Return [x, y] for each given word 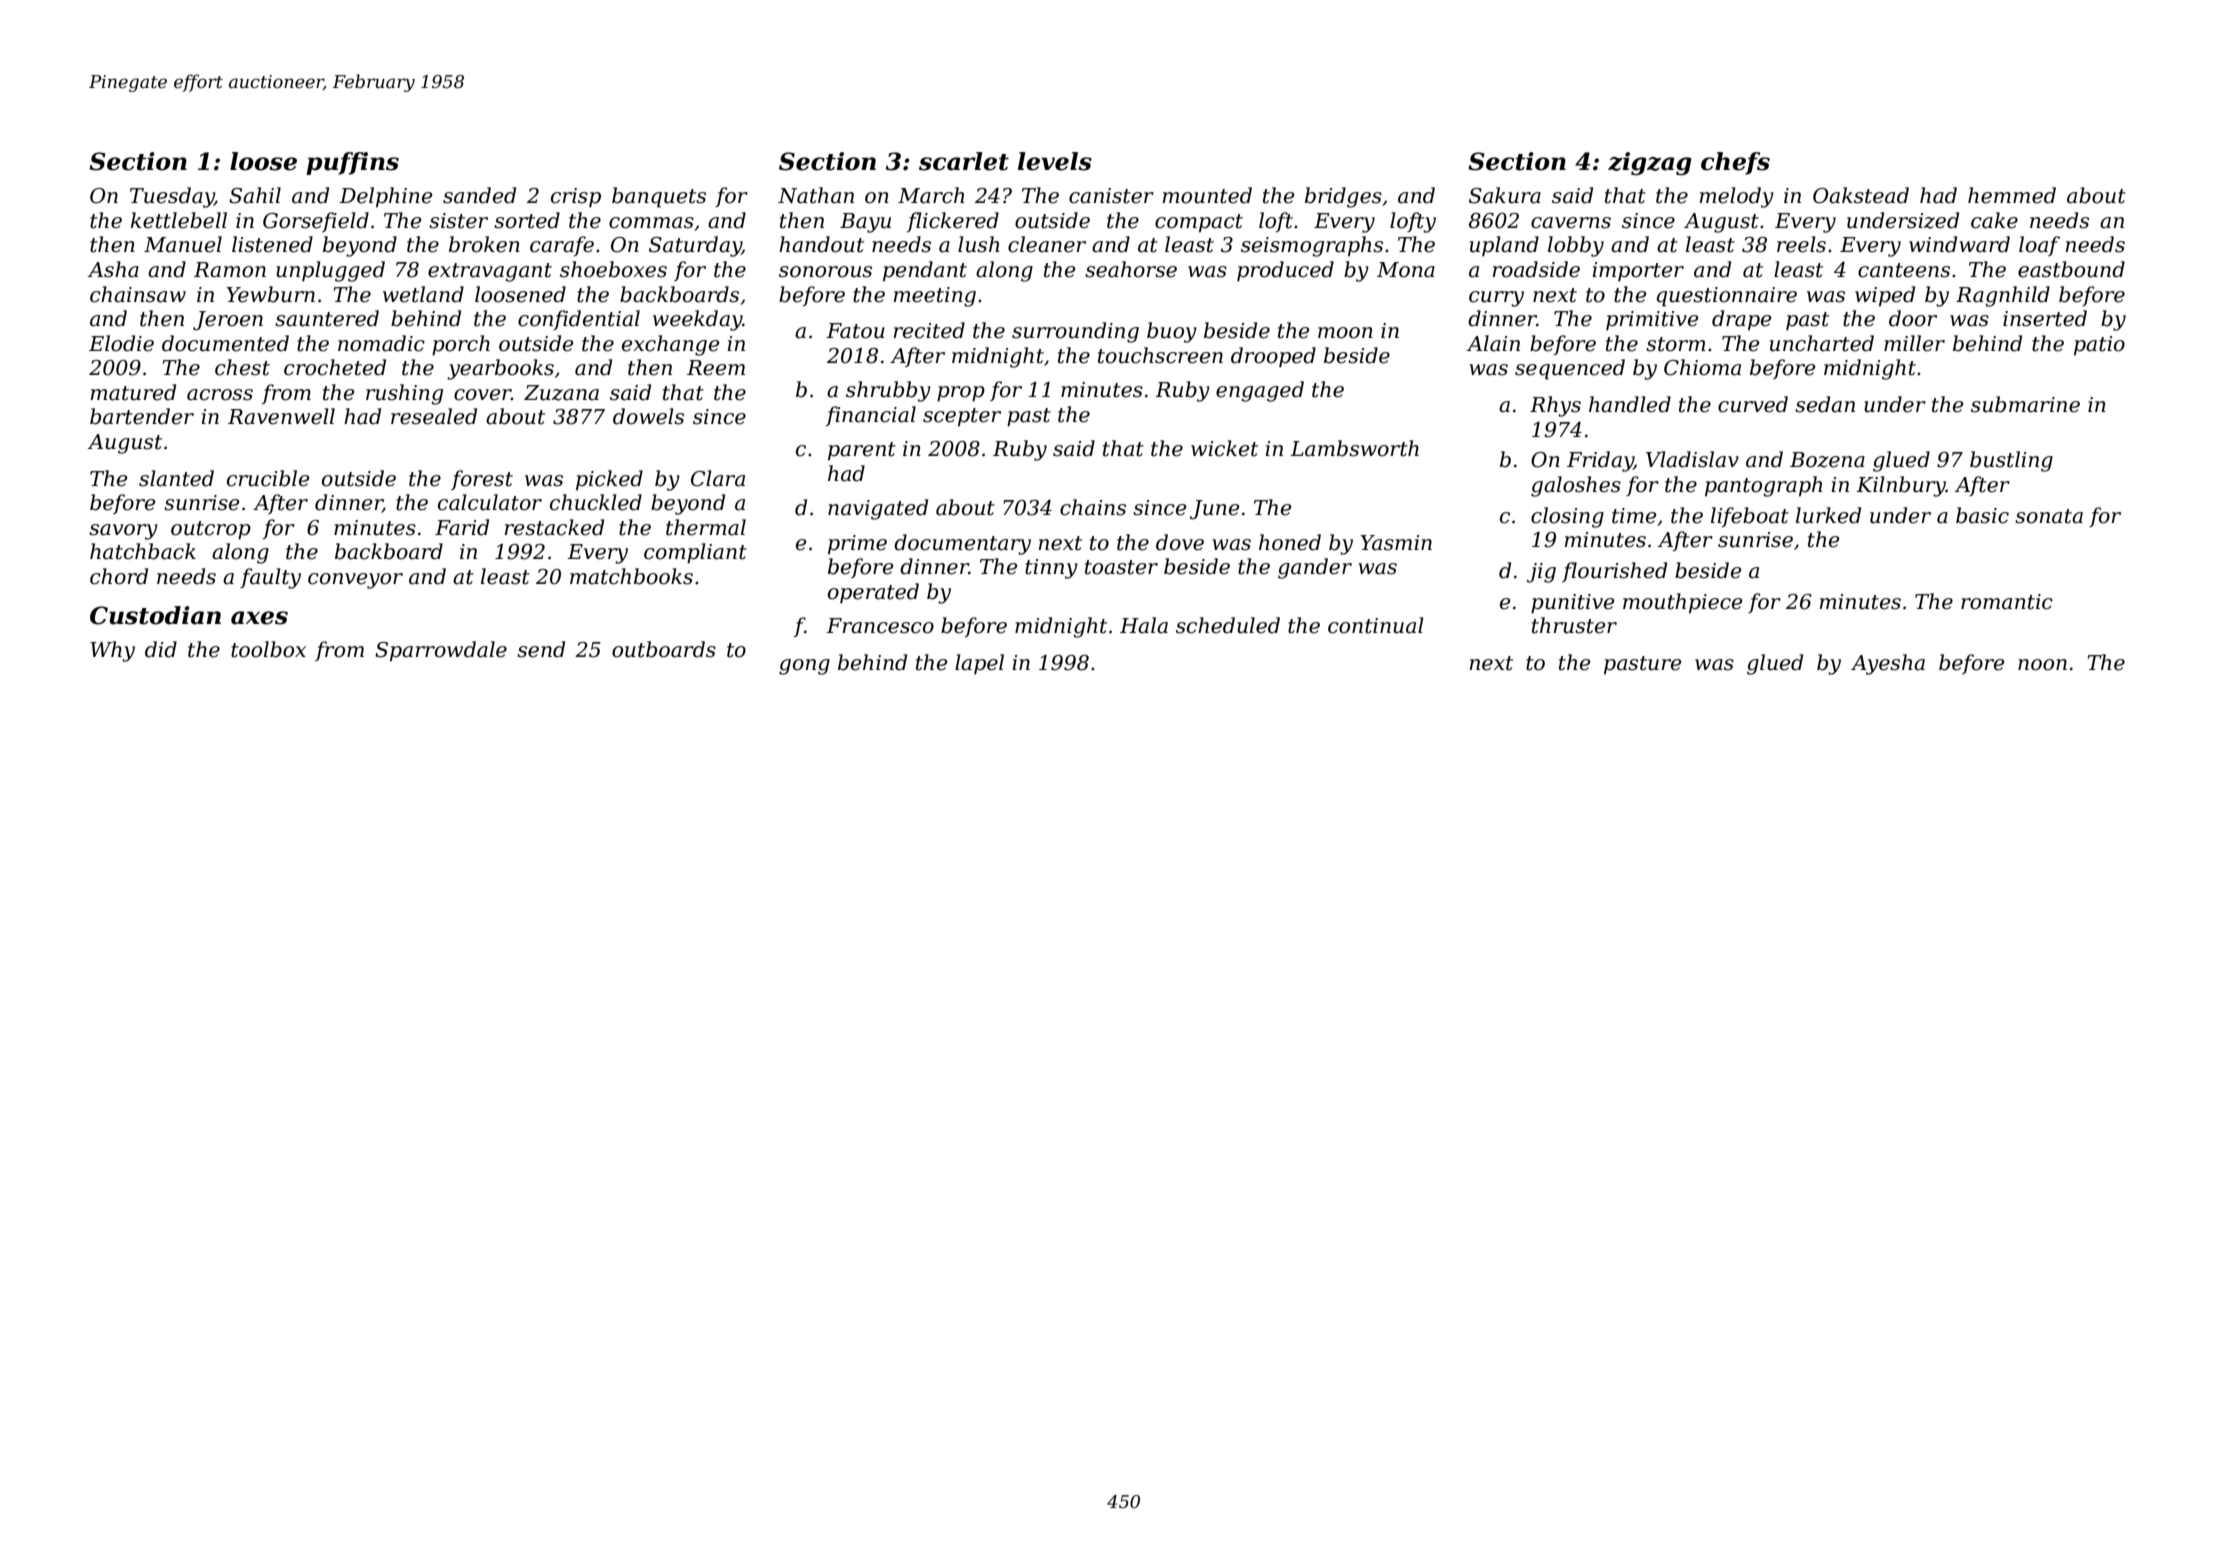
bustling [2011, 461]
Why [112, 651]
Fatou [855, 331]
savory [123, 532]
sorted [527, 220]
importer [1638, 272]
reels [1801, 244]
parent [862, 451]
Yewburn [270, 294]
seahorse [1131, 269]
